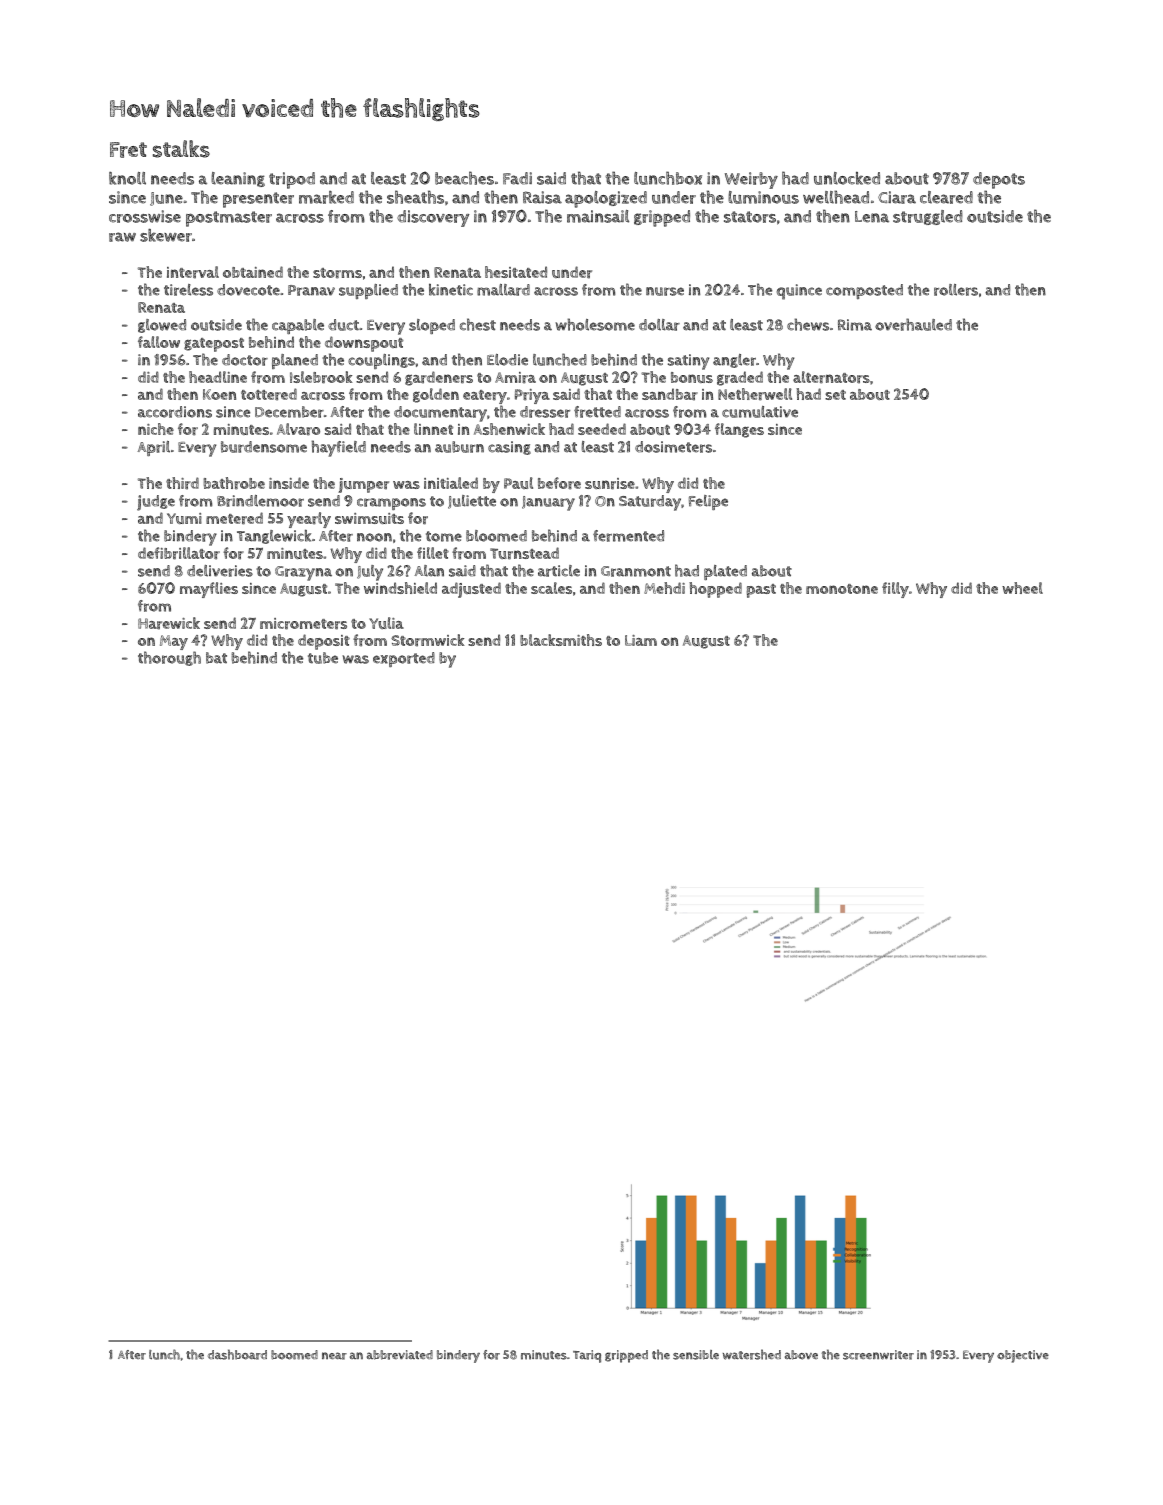 This screenshot has width=1163, height=1505. Describe the element at coordinates (169, 658) in the screenshot. I see `thorough` at that location.
